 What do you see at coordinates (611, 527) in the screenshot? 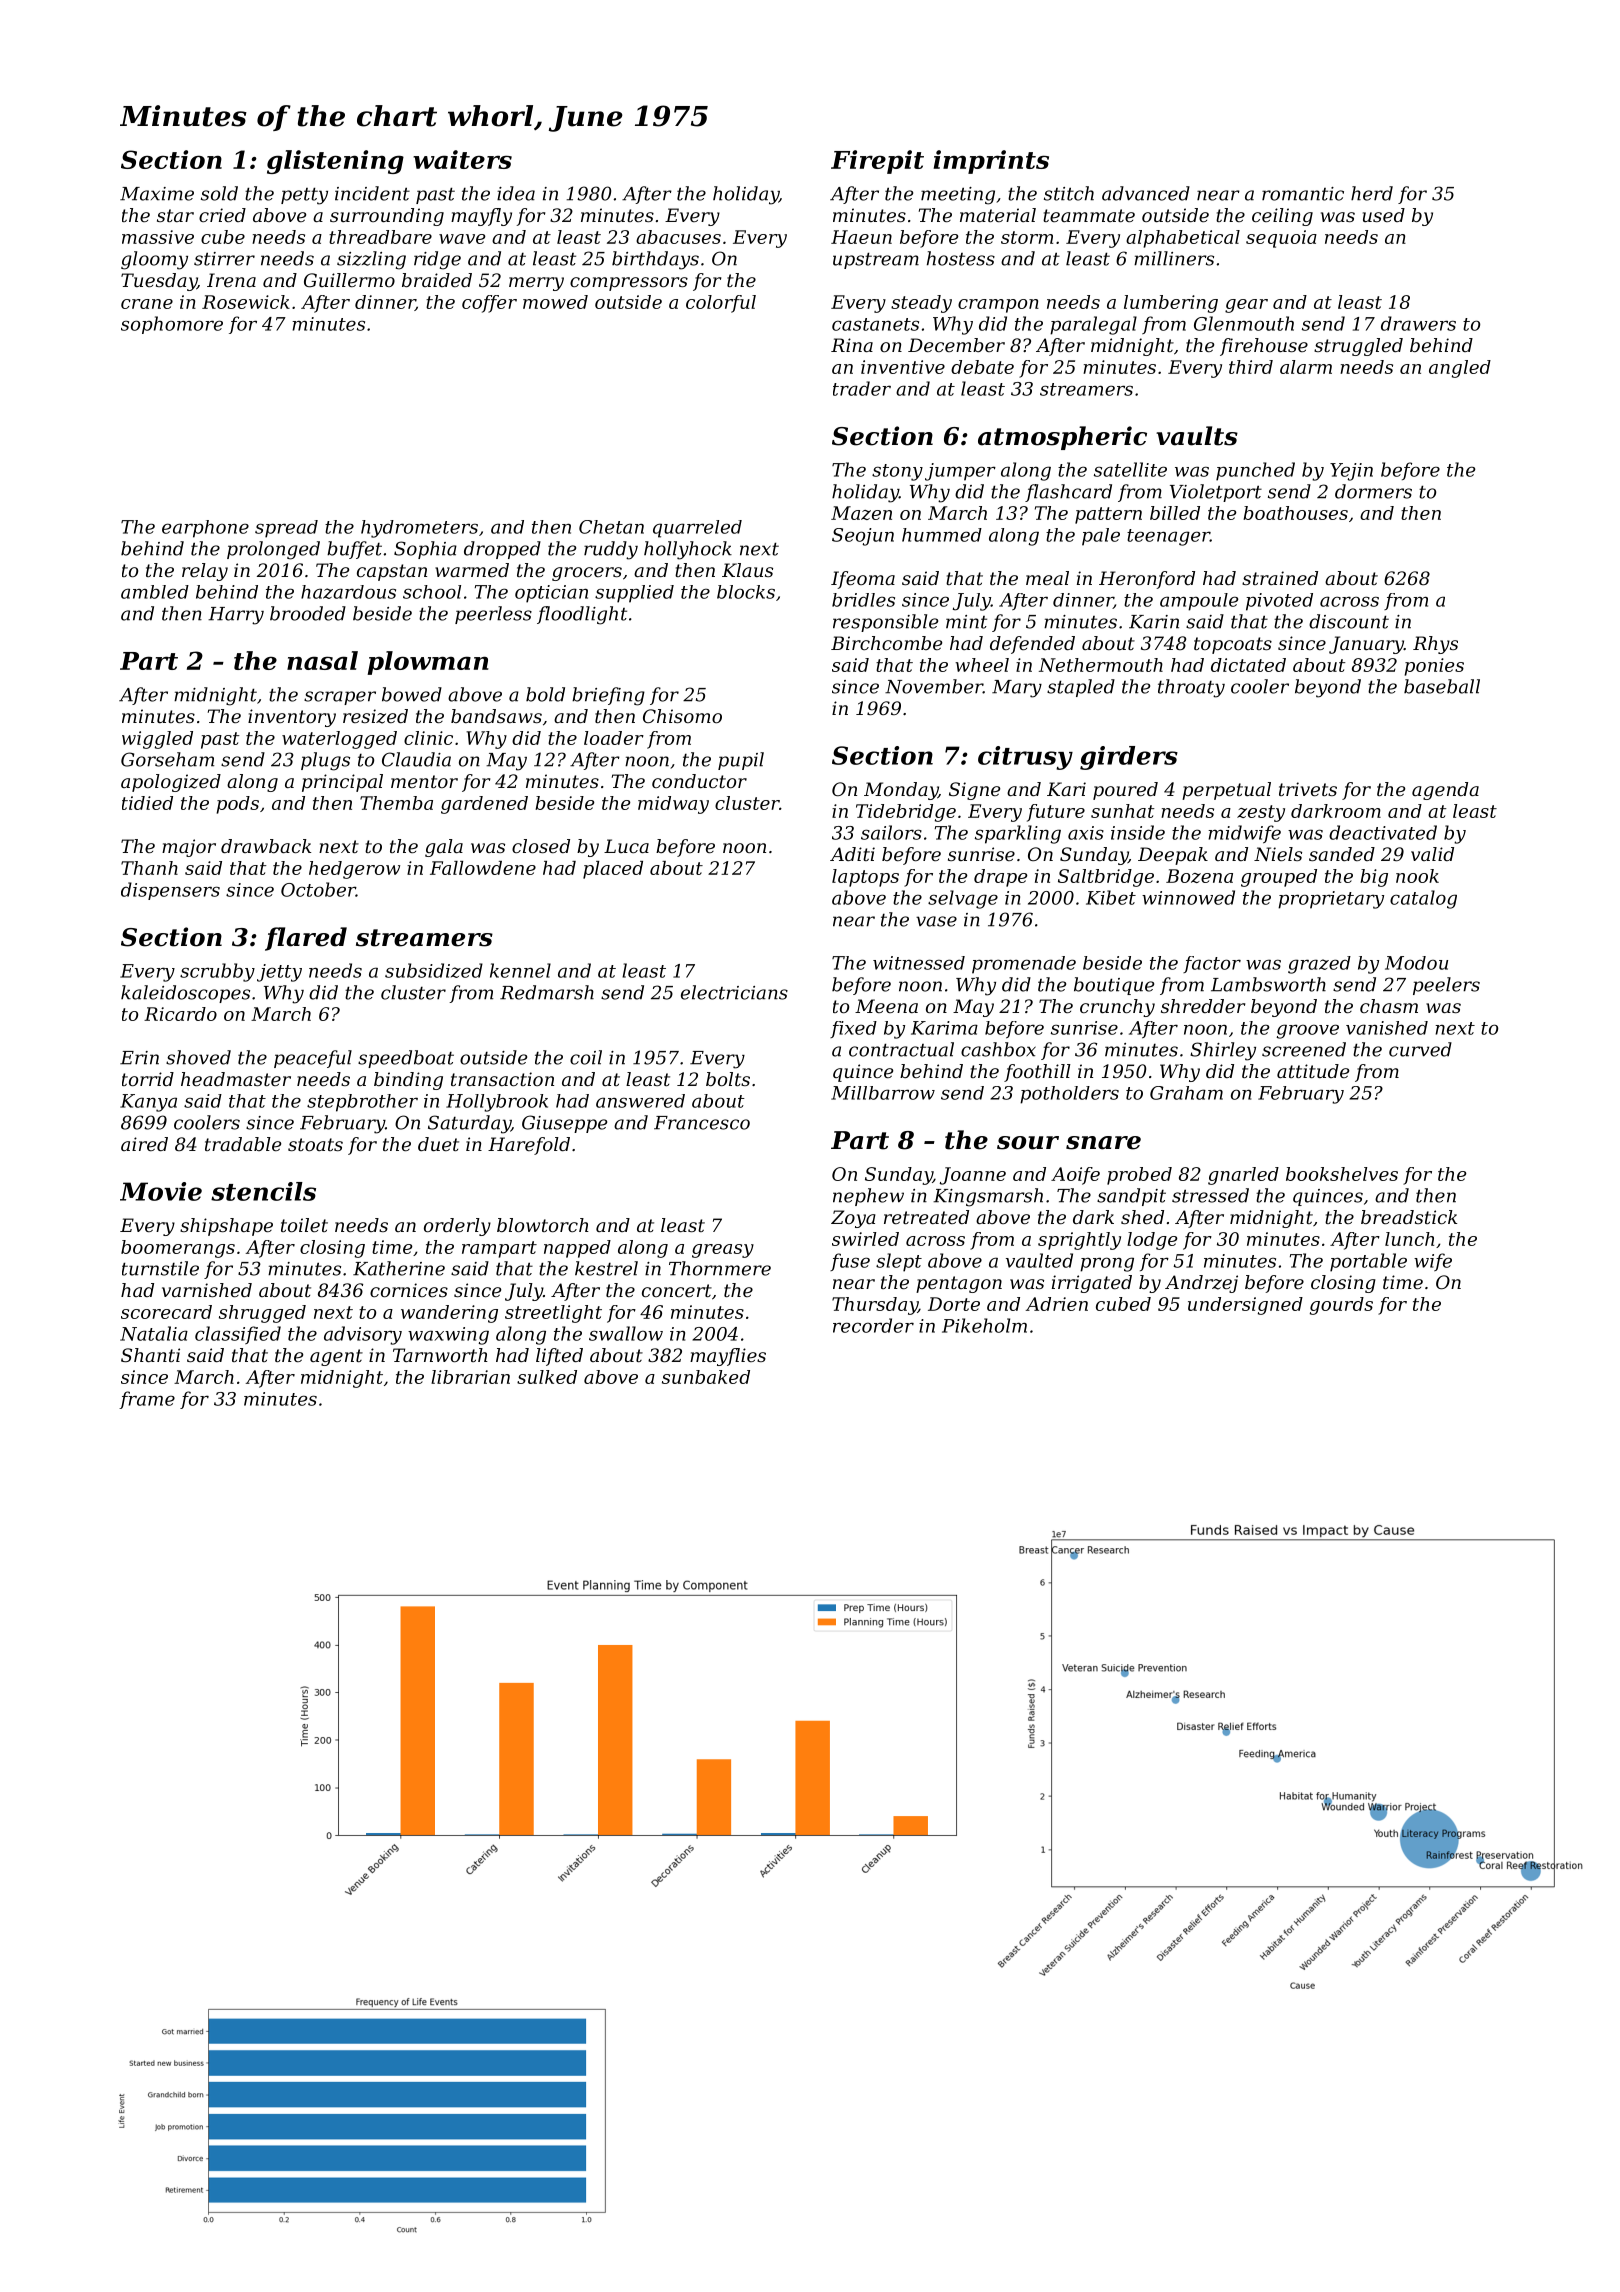
I see `Chetan` at bounding box center [611, 527].
